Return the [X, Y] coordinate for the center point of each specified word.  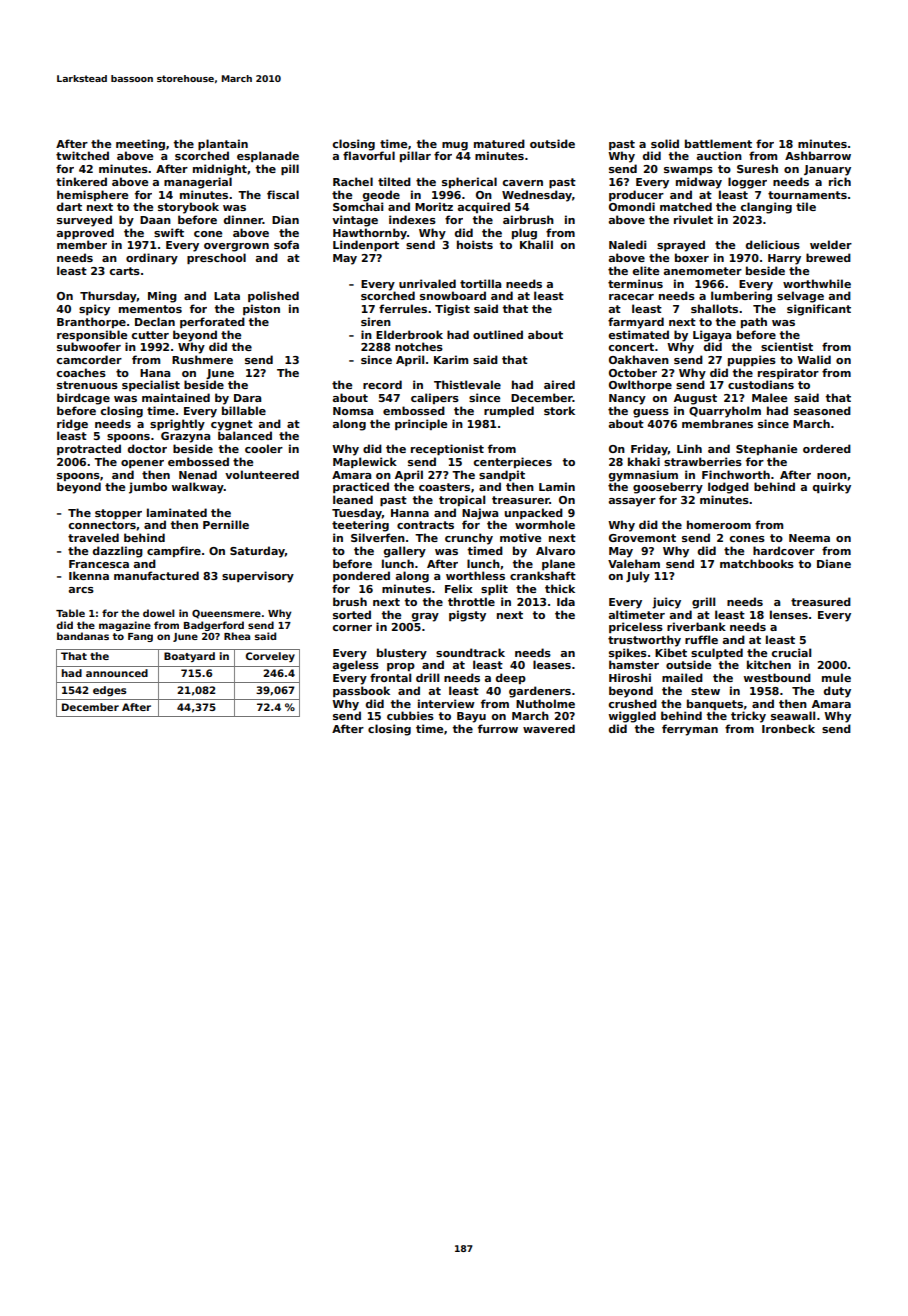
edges [110, 691]
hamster [634, 664]
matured [499, 143]
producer [636, 195]
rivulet [693, 219]
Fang [140, 637]
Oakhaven [639, 359]
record [382, 384]
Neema [809, 538]
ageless [356, 666]
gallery [405, 552]
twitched [82, 155]
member [82, 244]
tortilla [480, 283]
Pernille [226, 524]
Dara [247, 398]
